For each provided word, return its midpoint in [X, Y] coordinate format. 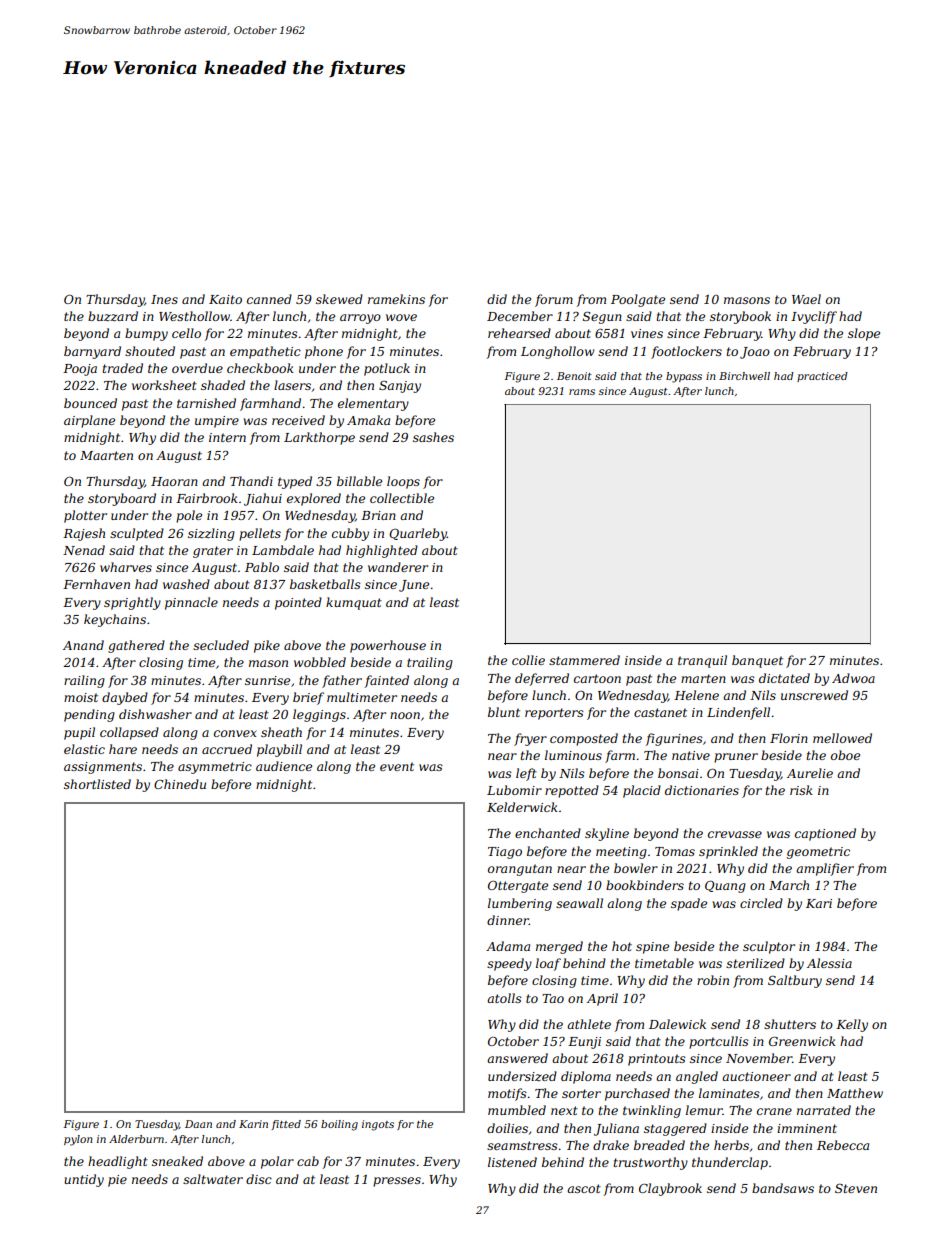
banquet [757, 661]
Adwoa [853, 678]
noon [405, 715]
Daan [198, 1124]
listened [512, 1162]
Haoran [174, 481]
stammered [584, 660]
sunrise [267, 680]
